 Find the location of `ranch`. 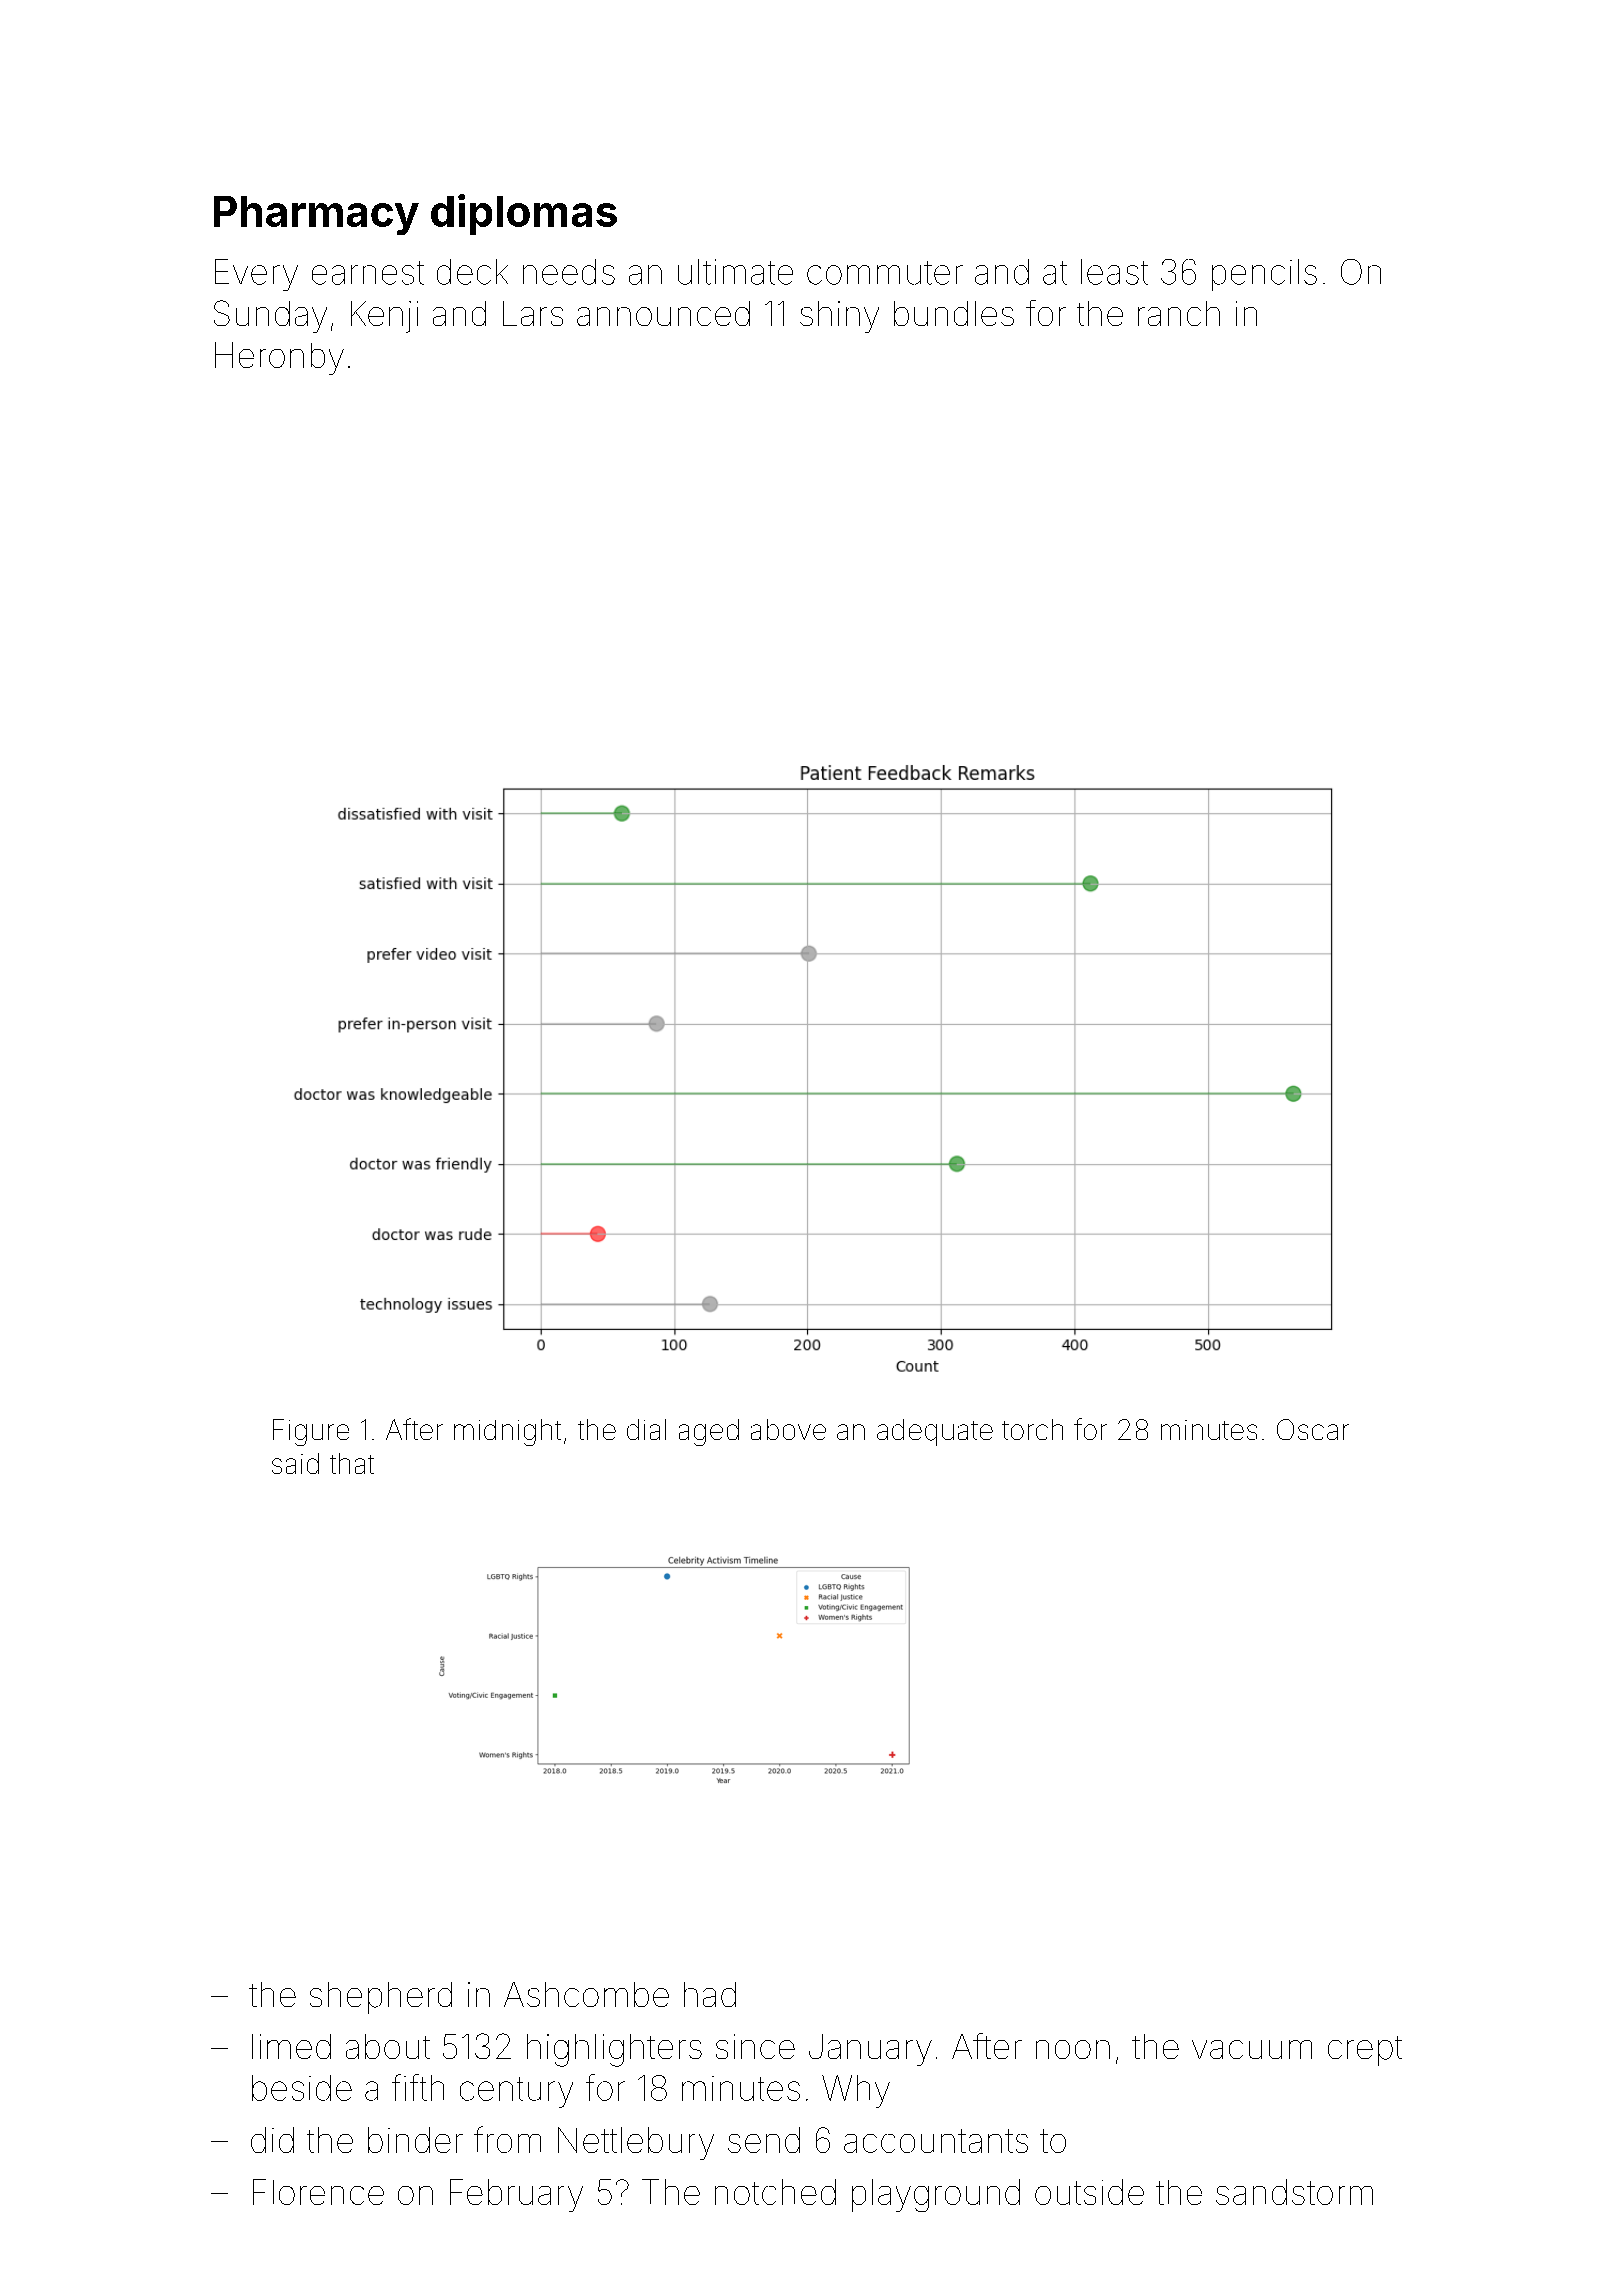

ranch is located at coordinates (1179, 313).
